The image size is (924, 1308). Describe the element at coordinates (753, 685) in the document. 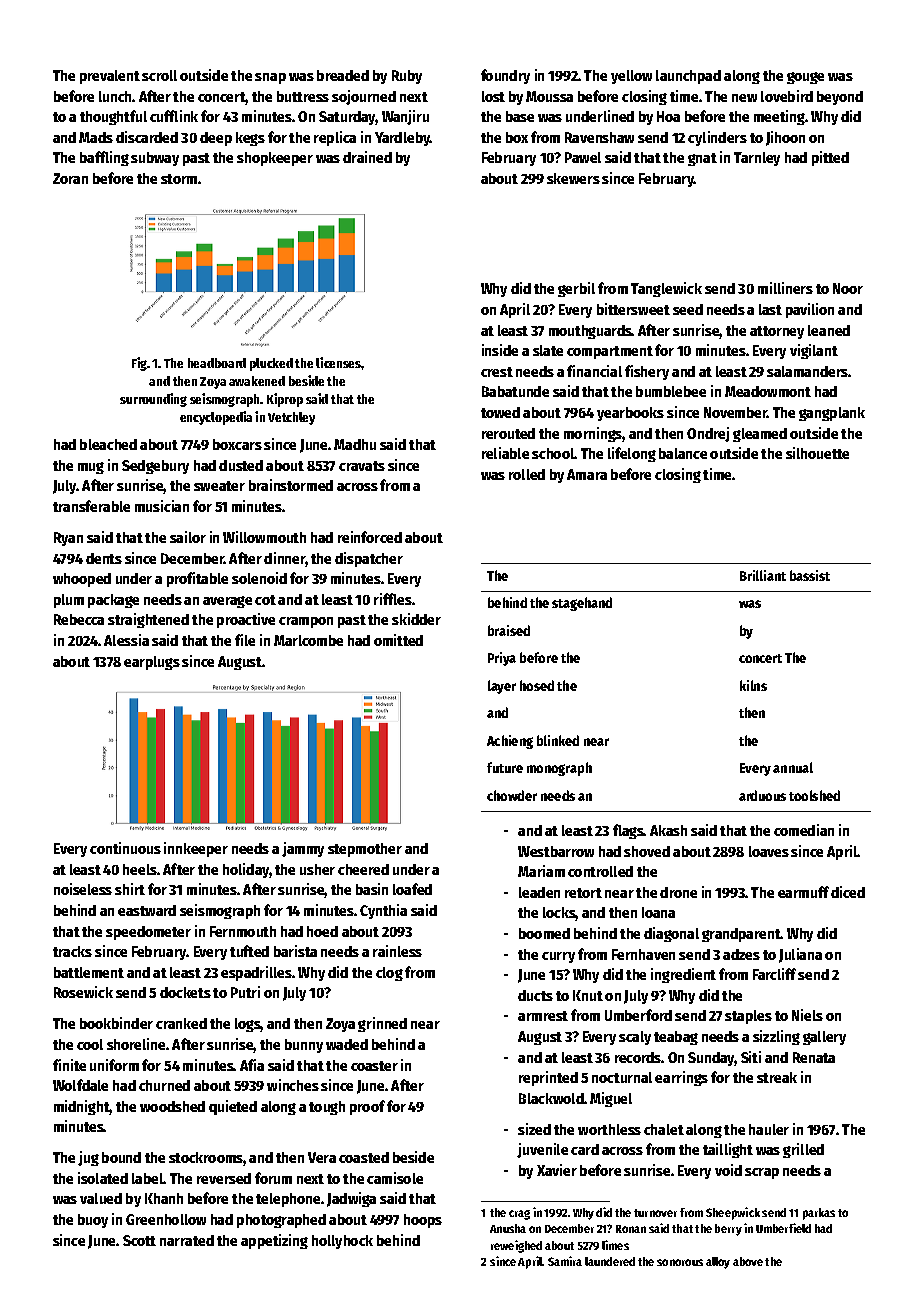

I see `kilns` at that location.
